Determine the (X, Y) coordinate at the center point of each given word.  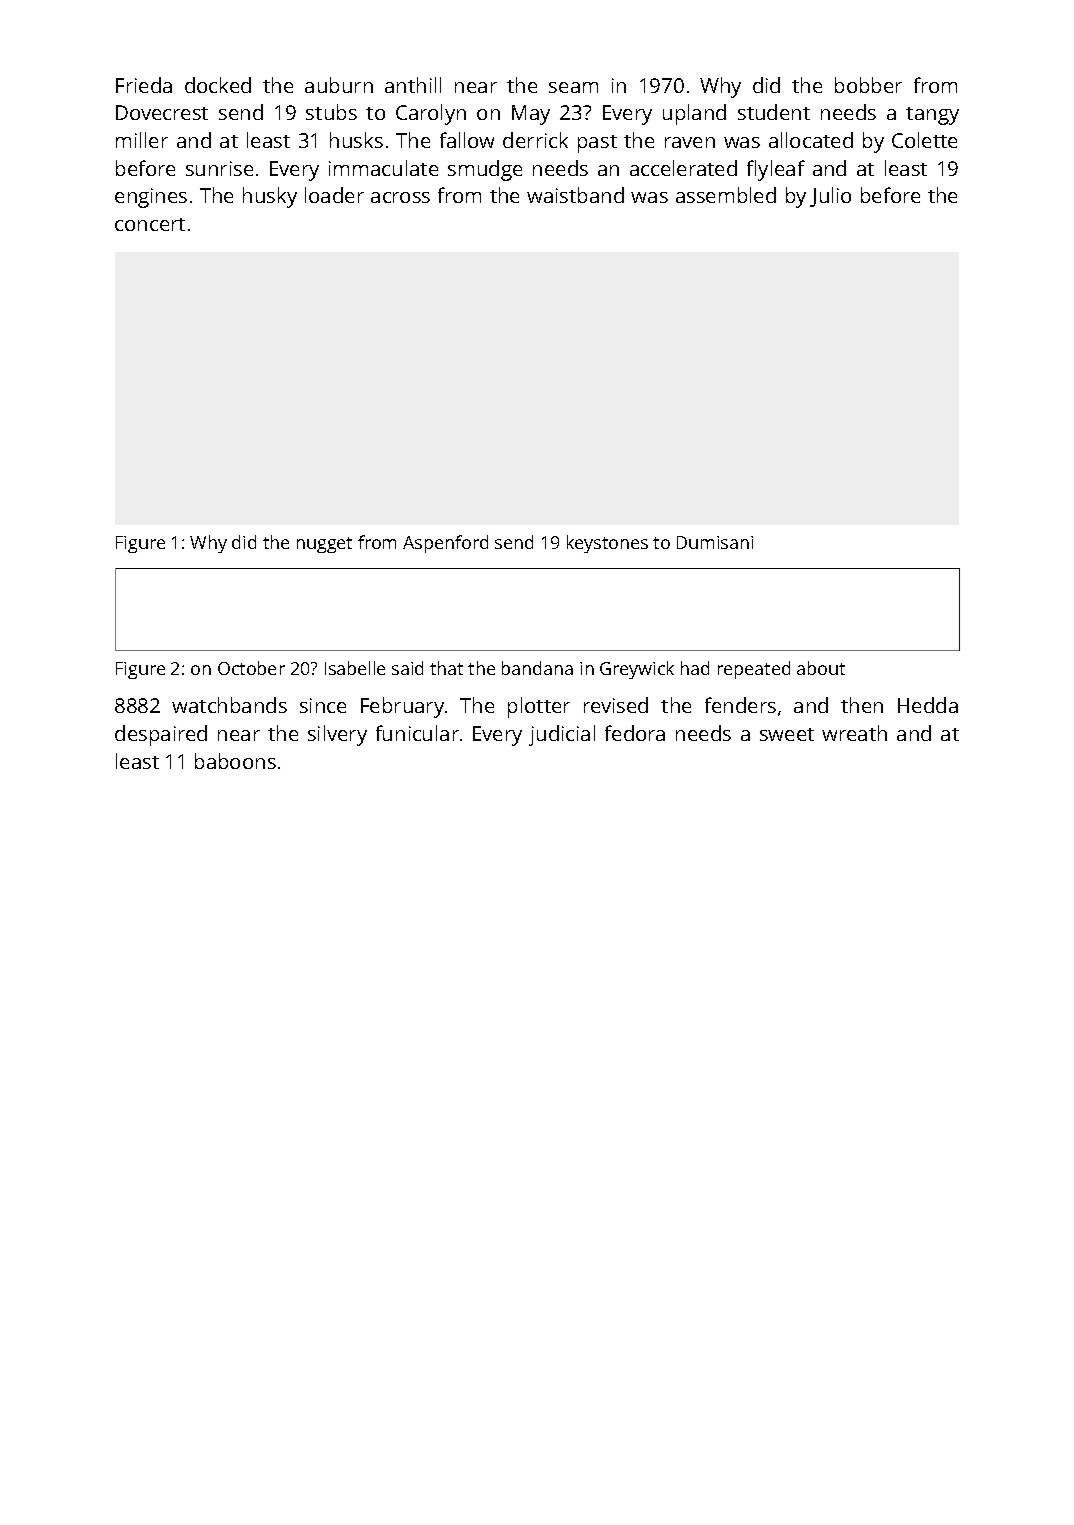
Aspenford (445, 544)
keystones (607, 544)
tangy (932, 116)
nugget (324, 545)
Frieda (144, 85)
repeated (754, 670)
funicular (417, 733)
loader (334, 195)
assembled (726, 195)
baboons (235, 761)
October (251, 668)
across (400, 197)
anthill (413, 85)
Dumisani (715, 542)
